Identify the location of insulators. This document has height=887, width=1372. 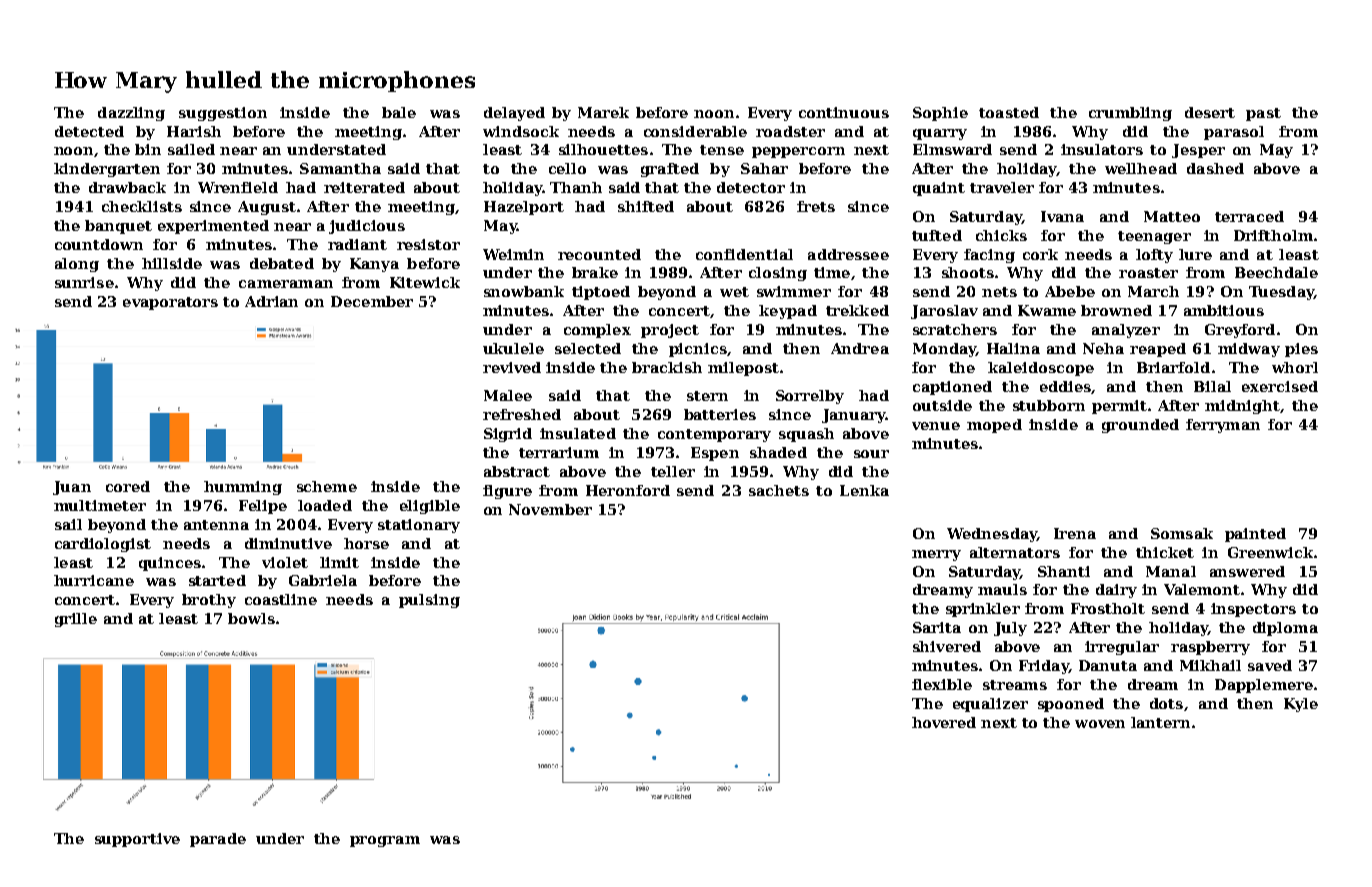
(1102, 149).
